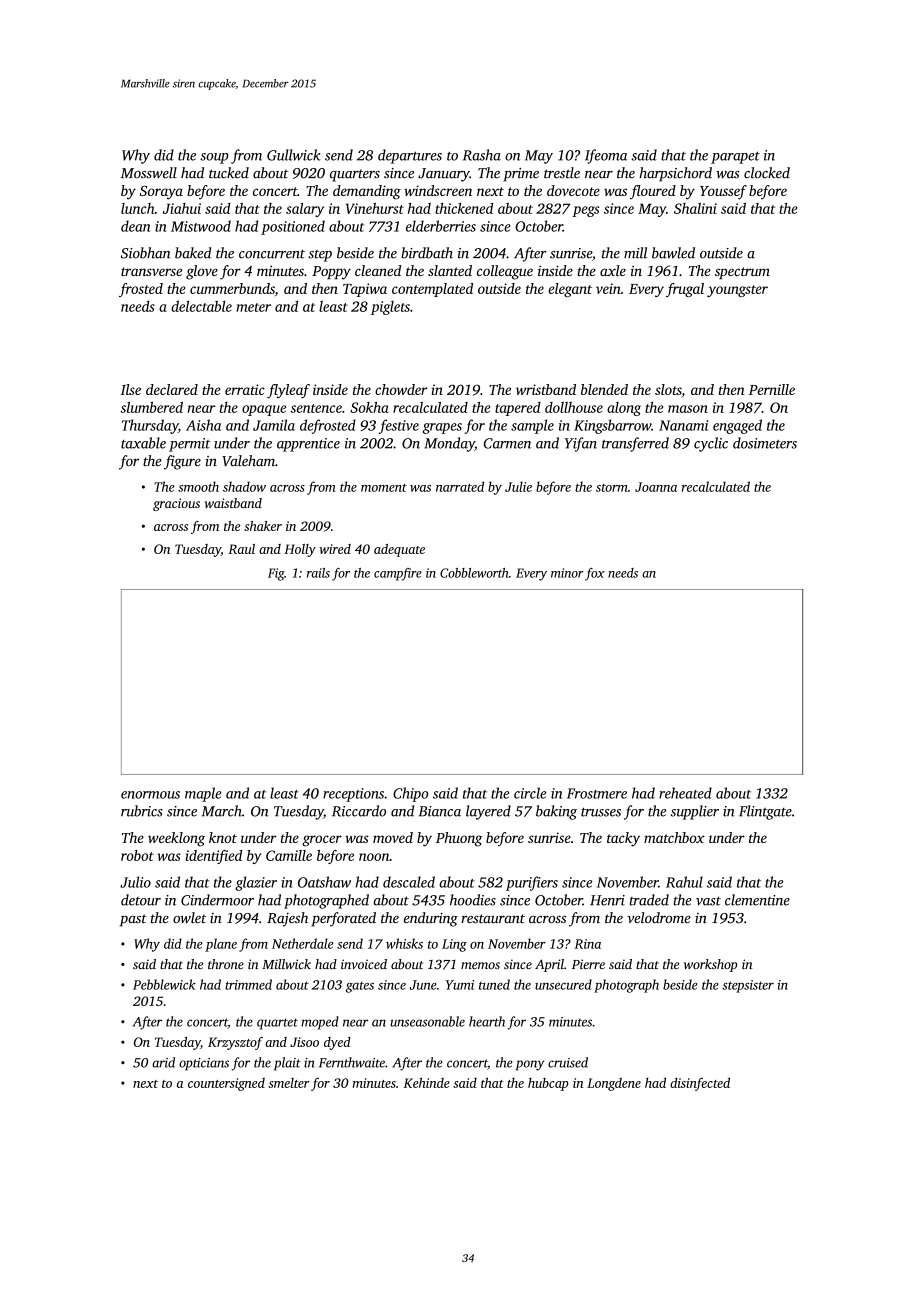 Image resolution: width=924 pixels, height=1314 pixels. Describe the element at coordinates (244, 486) in the screenshot. I see `shadow` at that location.
